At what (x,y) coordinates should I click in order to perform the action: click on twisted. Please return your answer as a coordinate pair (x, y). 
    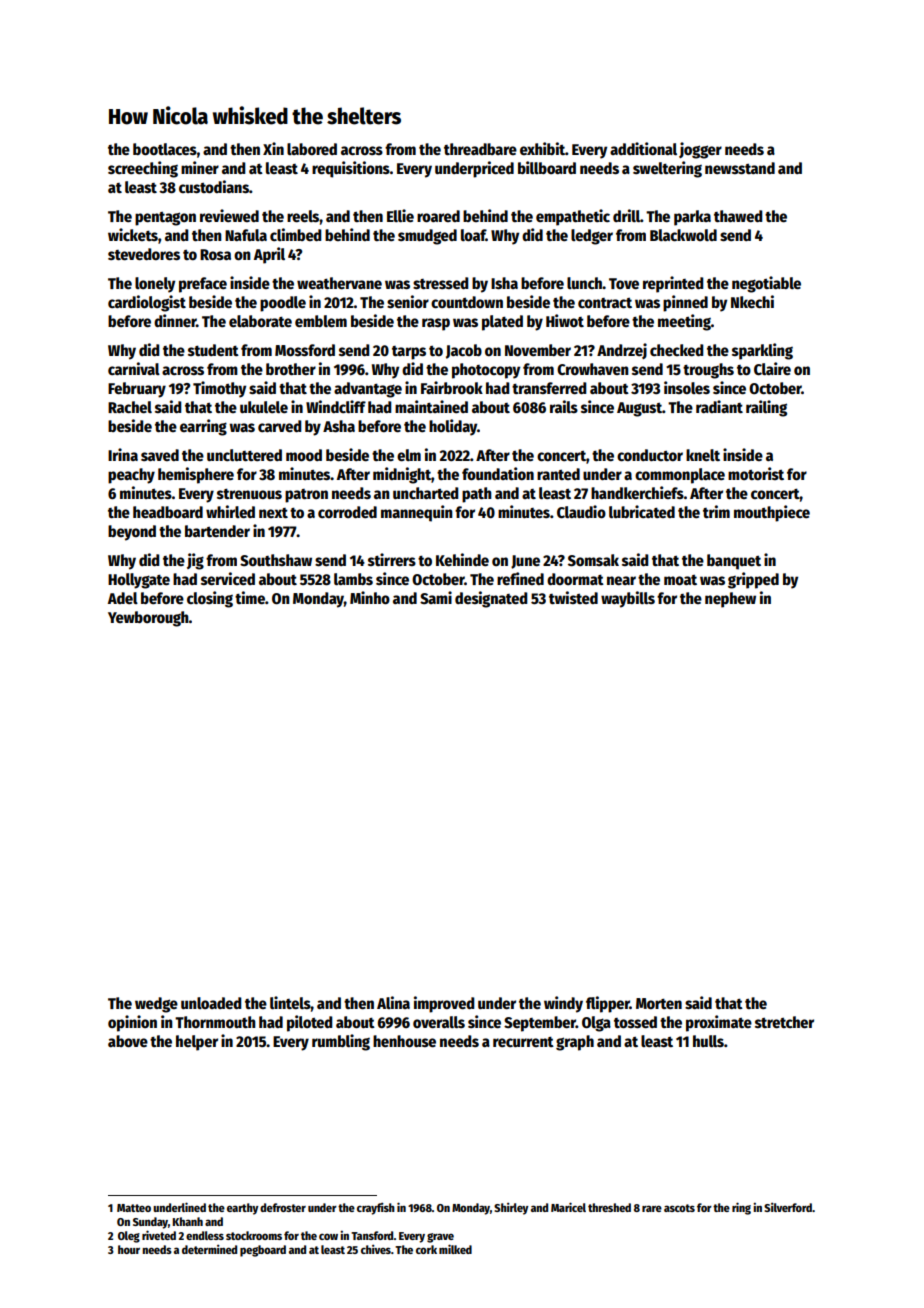
    Looking at the image, I should click on (573, 597).
